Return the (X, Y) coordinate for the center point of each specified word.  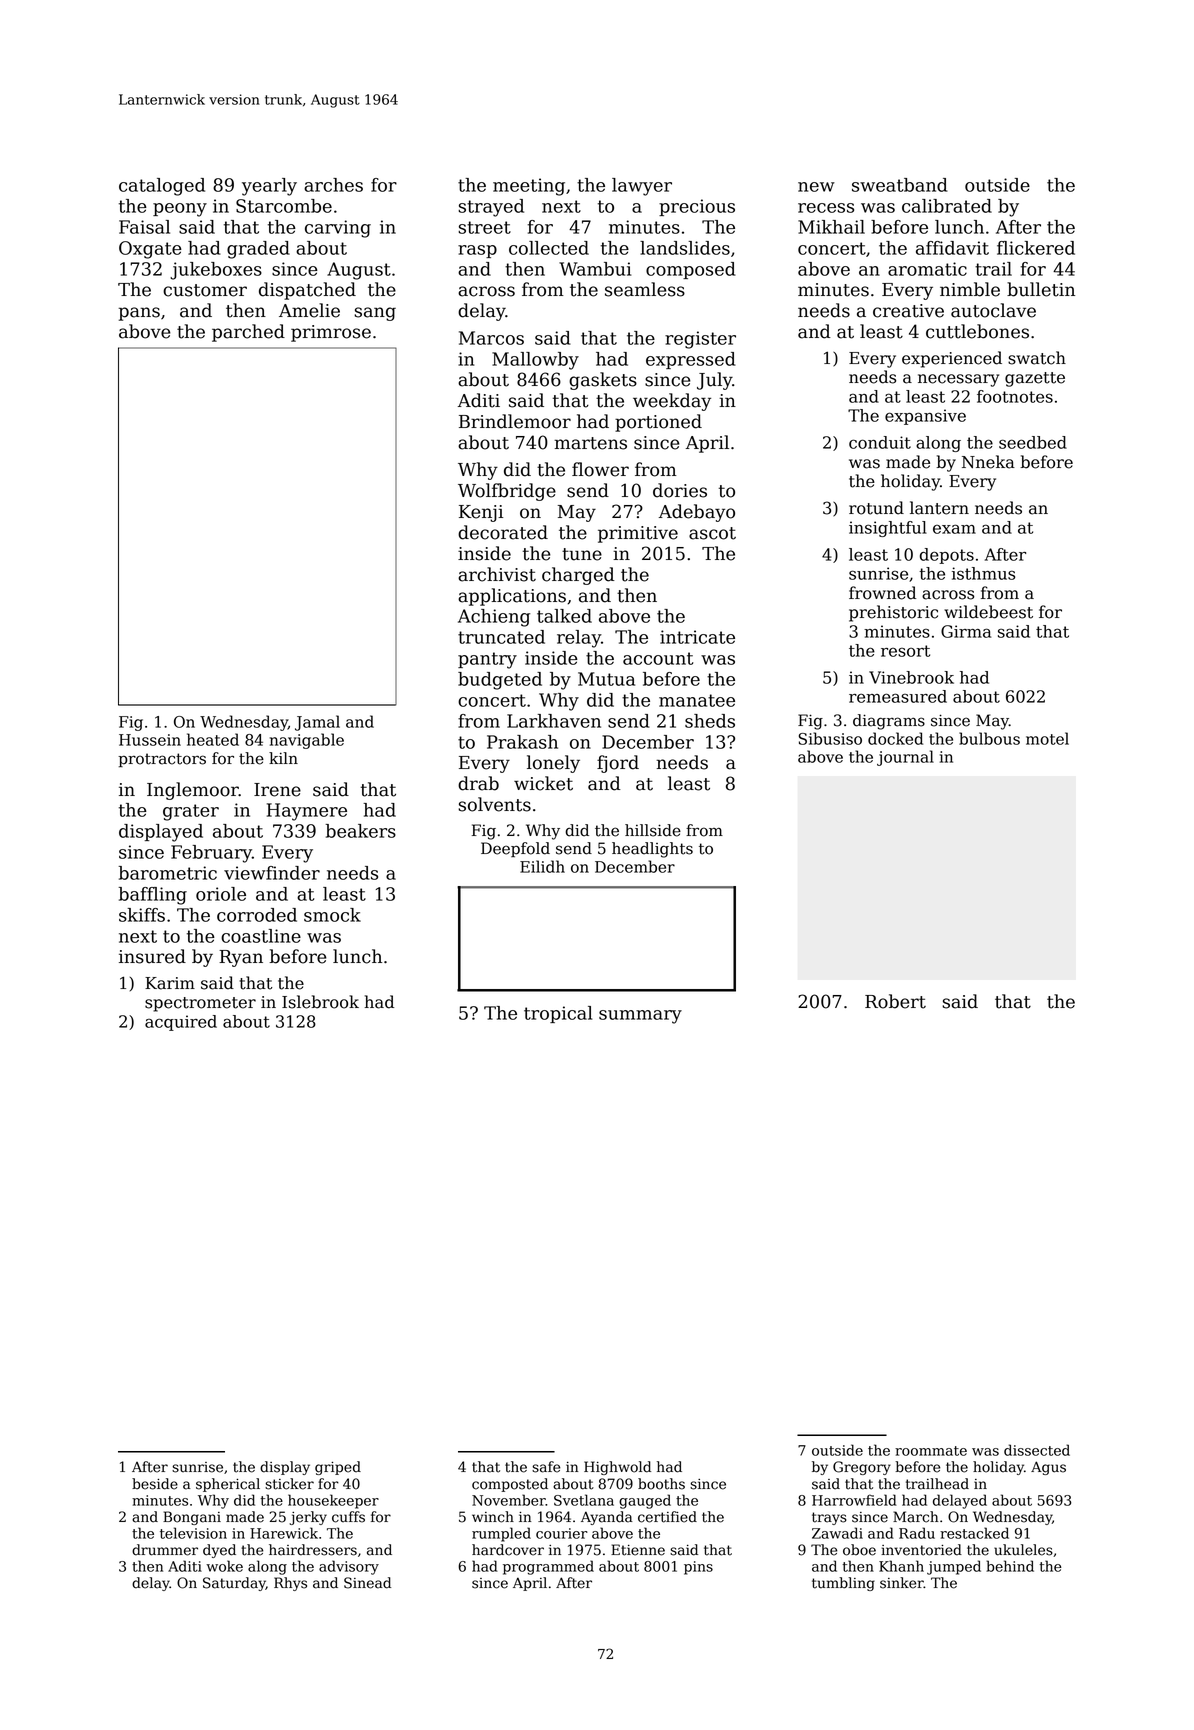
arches (333, 185)
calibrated (947, 206)
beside (155, 1484)
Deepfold (515, 850)
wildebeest (988, 612)
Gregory (862, 1468)
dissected (1037, 1450)
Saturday (234, 1584)
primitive (638, 534)
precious (697, 207)
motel (1047, 738)
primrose (331, 333)
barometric (167, 873)
